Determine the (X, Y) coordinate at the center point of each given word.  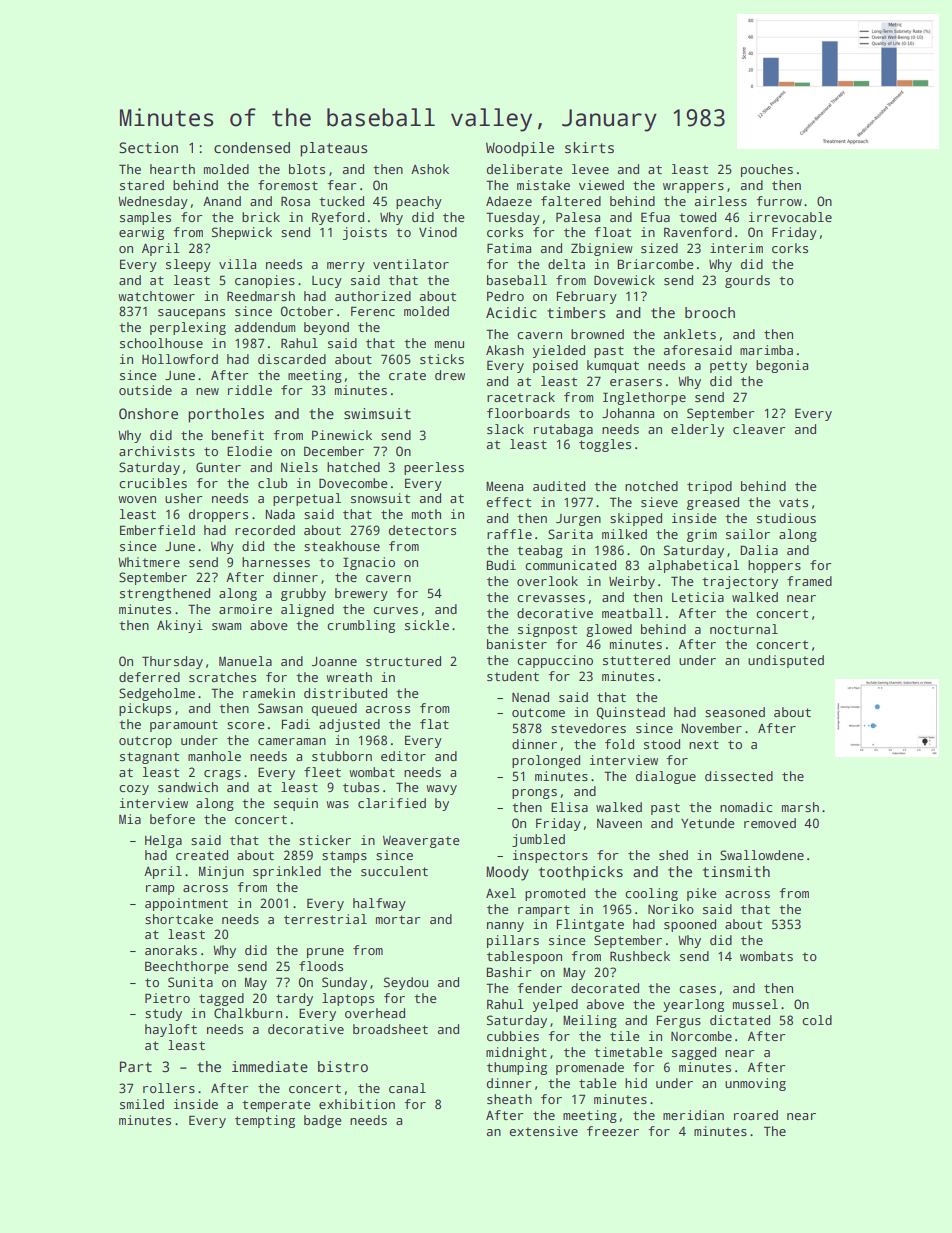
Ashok (430, 169)
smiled (142, 1104)
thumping (517, 1068)
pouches (767, 170)
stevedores (588, 728)
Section (148, 147)
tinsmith (736, 871)
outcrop (145, 742)
